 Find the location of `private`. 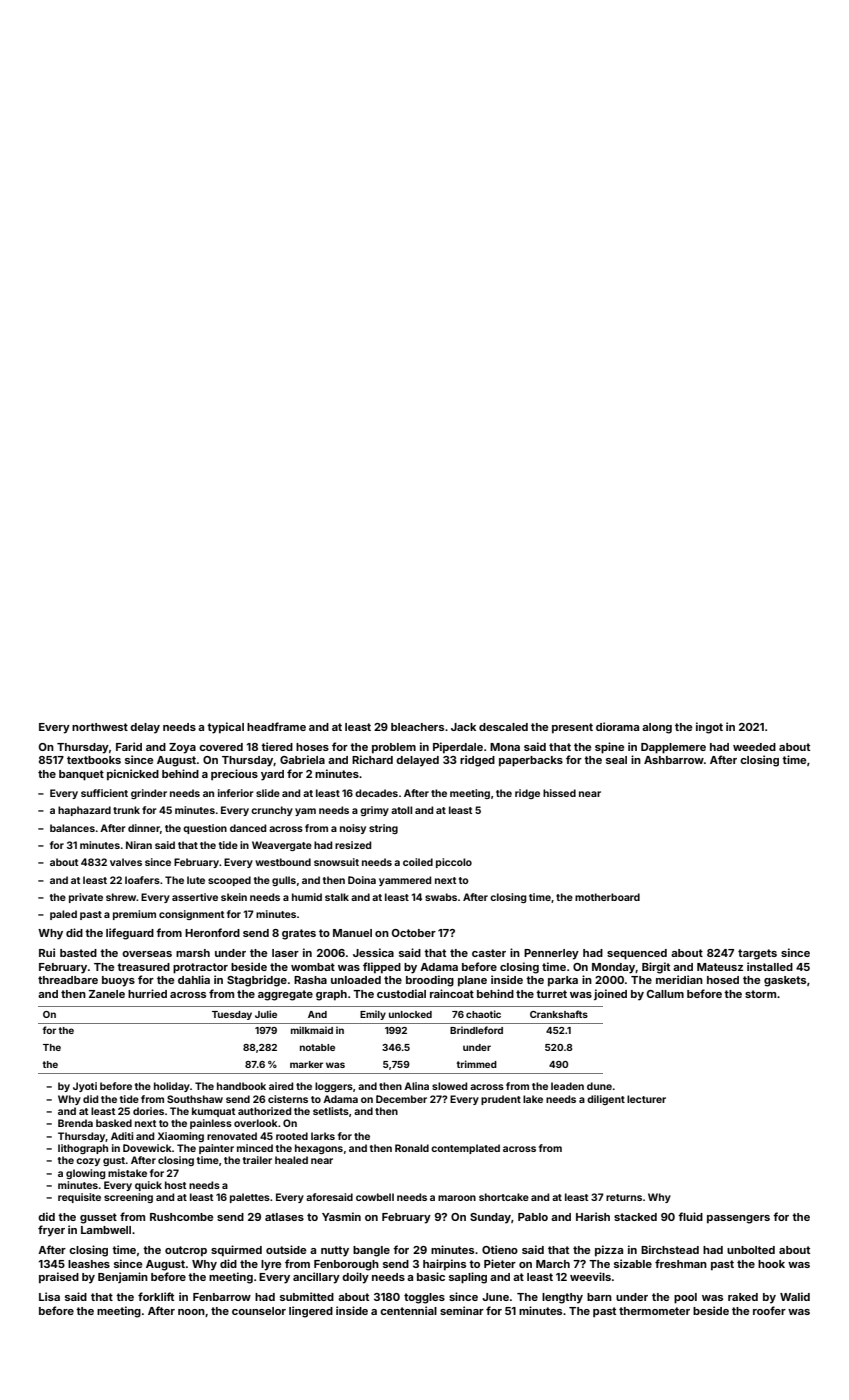

private is located at coordinates (86, 898).
